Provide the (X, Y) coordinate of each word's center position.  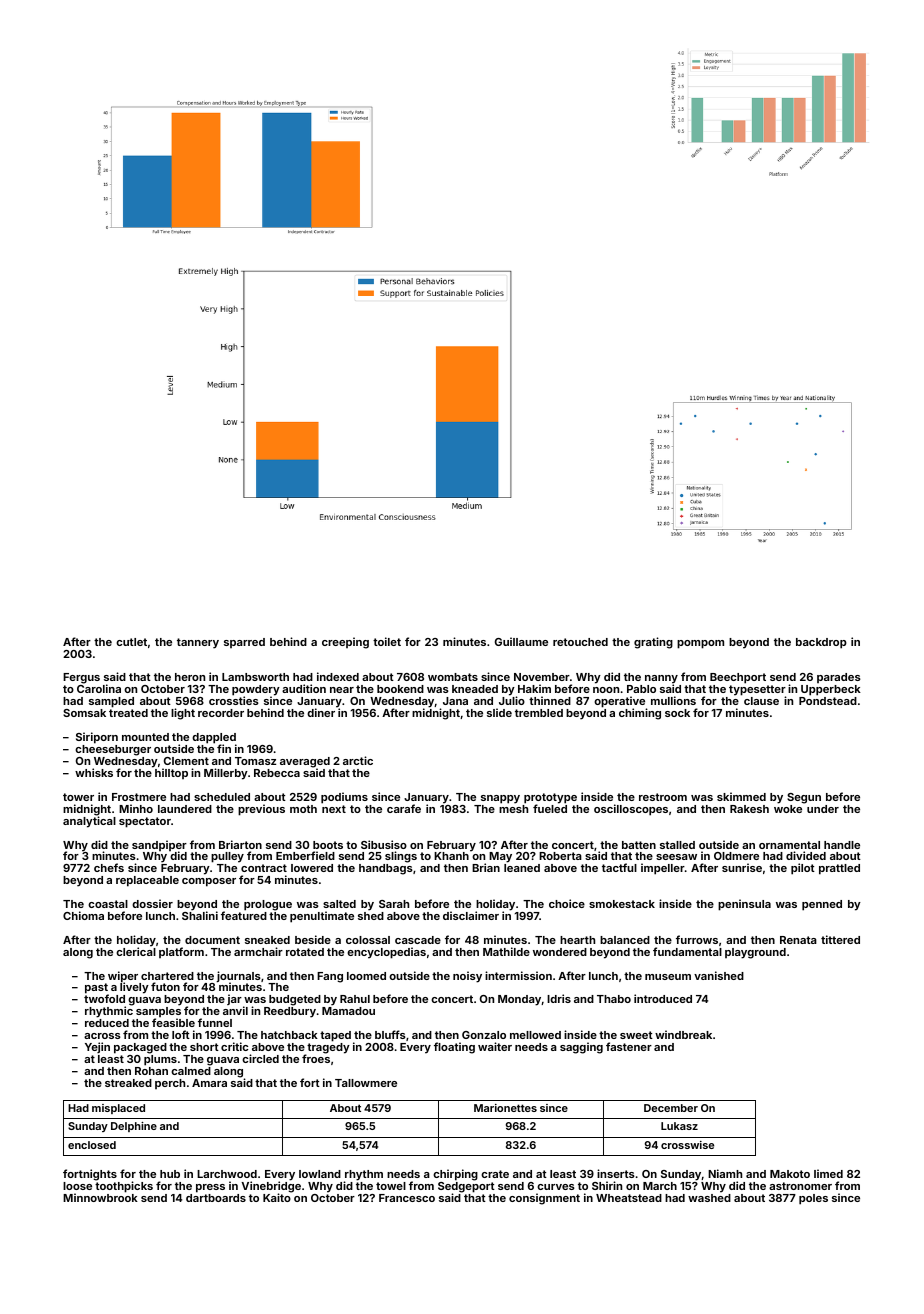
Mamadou (348, 1011)
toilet (387, 641)
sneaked (267, 940)
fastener (629, 1046)
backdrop (821, 643)
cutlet (131, 642)
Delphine (134, 1127)
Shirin (607, 1185)
